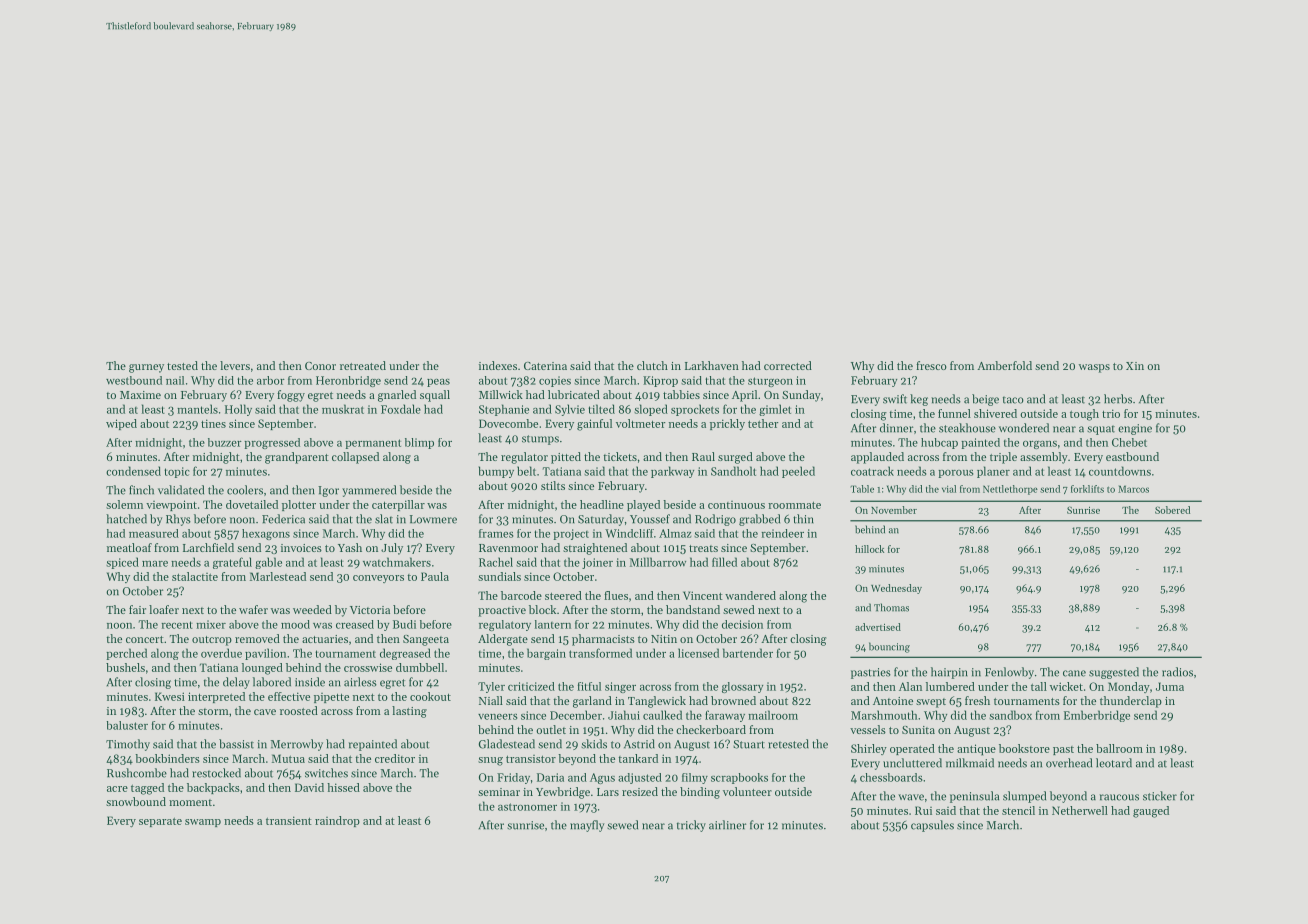 The height and width of the screenshot is (924, 1308). Describe the element at coordinates (326, 773) in the screenshot. I see `switches` at that location.
